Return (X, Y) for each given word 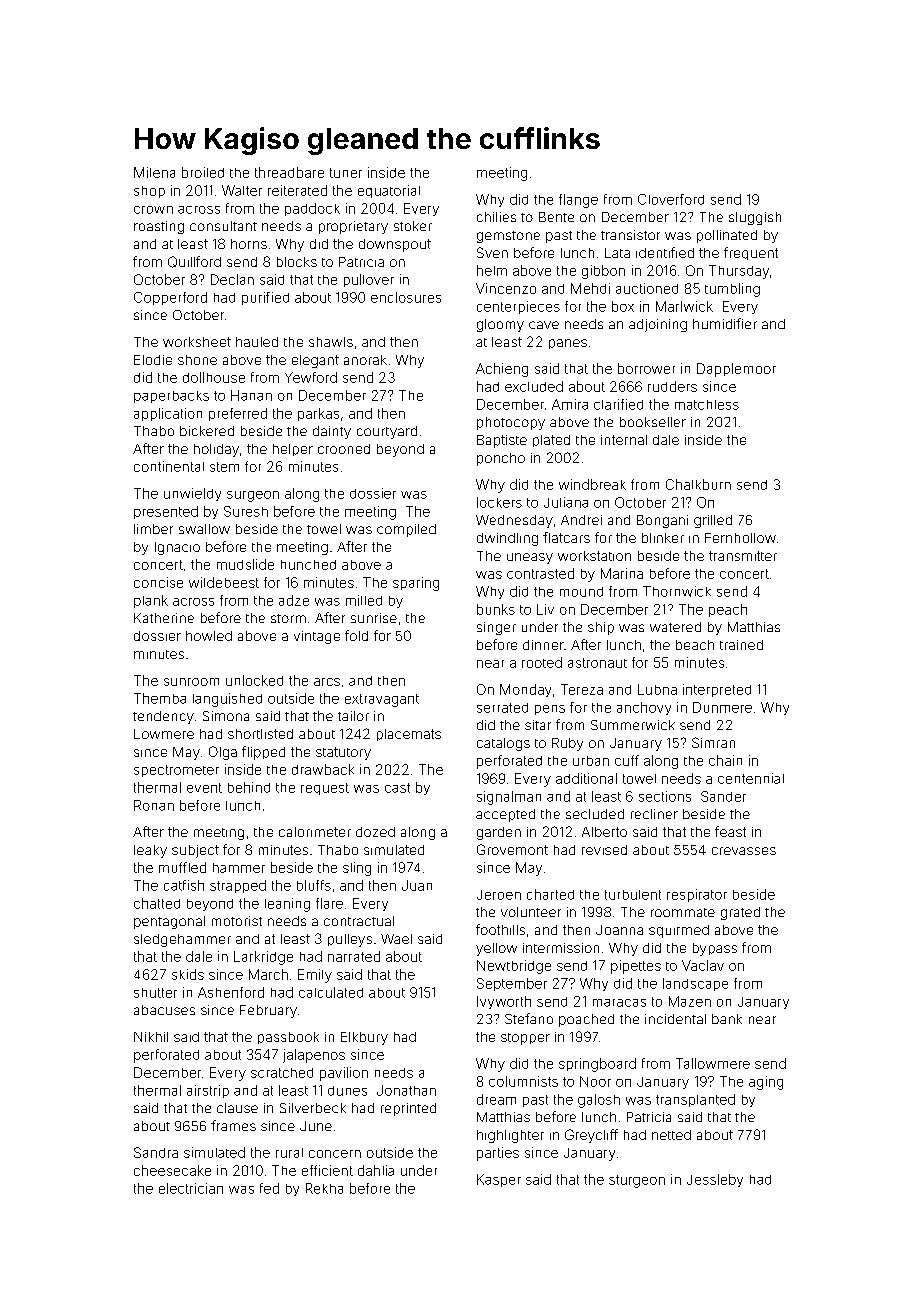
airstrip (208, 1091)
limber (153, 529)
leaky (150, 851)
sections (665, 796)
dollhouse (214, 377)
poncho (501, 459)
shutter (155, 993)
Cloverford (671, 199)
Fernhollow (740, 538)
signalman (509, 798)
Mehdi (590, 288)
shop (149, 192)
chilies (496, 217)
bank (727, 1019)
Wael (396, 939)
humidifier (725, 323)
